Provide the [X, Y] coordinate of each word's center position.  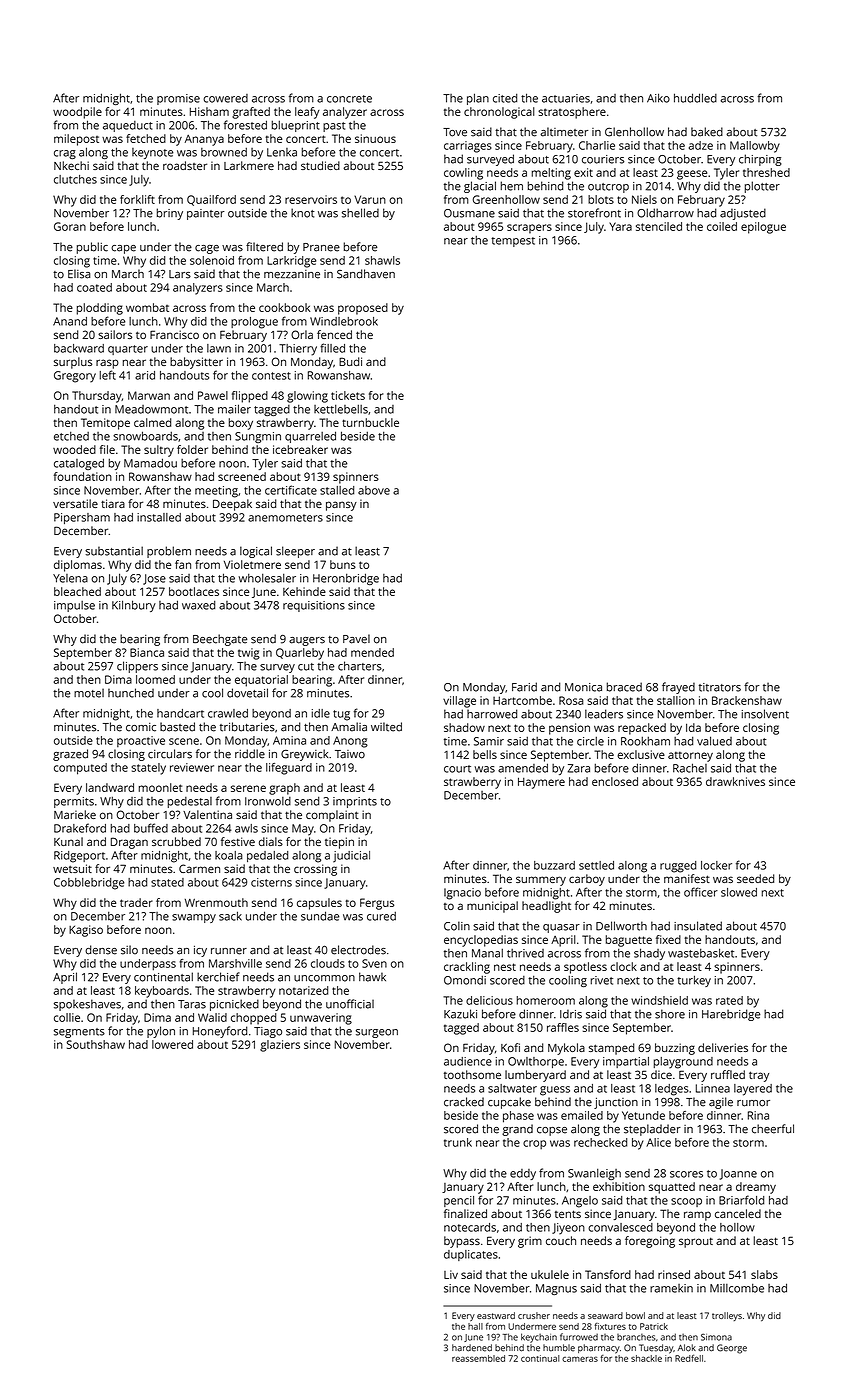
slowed [739, 892]
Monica [583, 687]
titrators [720, 687]
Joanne [738, 1174]
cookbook [284, 307]
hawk [372, 977]
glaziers [280, 1046]
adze [701, 145]
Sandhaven [366, 274]
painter [206, 214]
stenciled [659, 226]
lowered [172, 1044]
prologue [254, 323]
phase [518, 1117]
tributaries [247, 727]
